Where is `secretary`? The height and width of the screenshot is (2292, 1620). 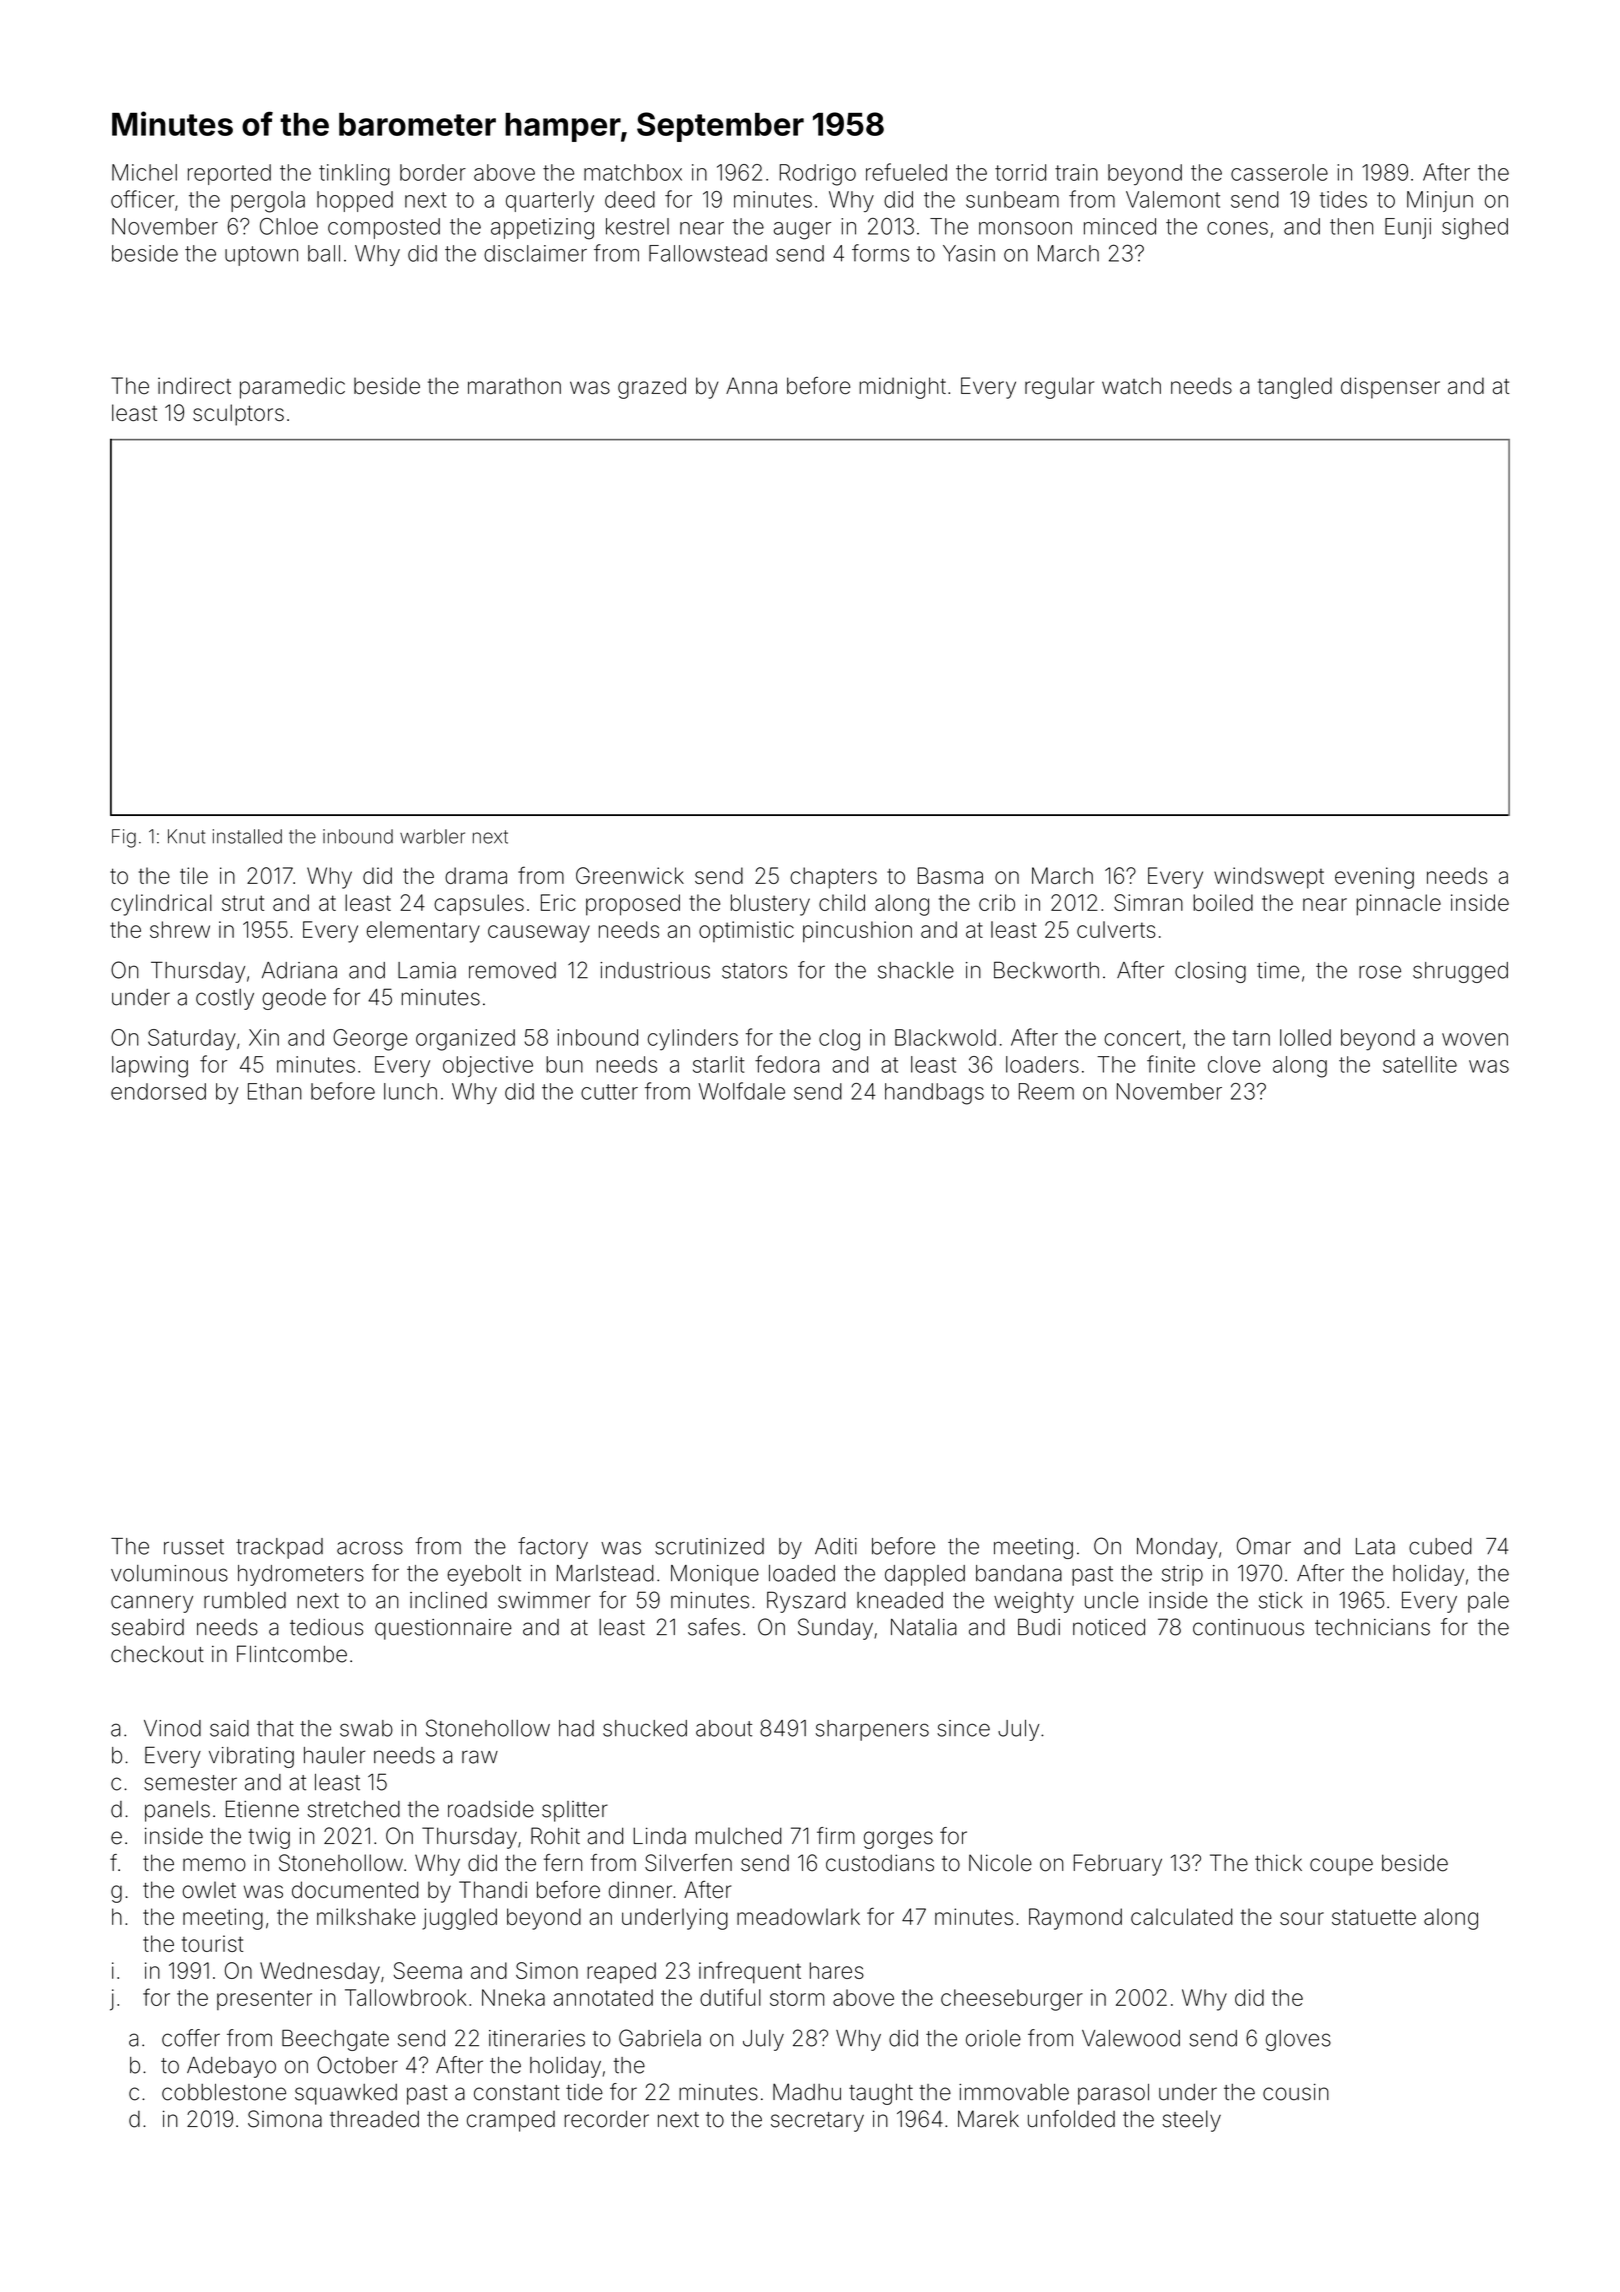 secretary is located at coordinates (817, 2122).
